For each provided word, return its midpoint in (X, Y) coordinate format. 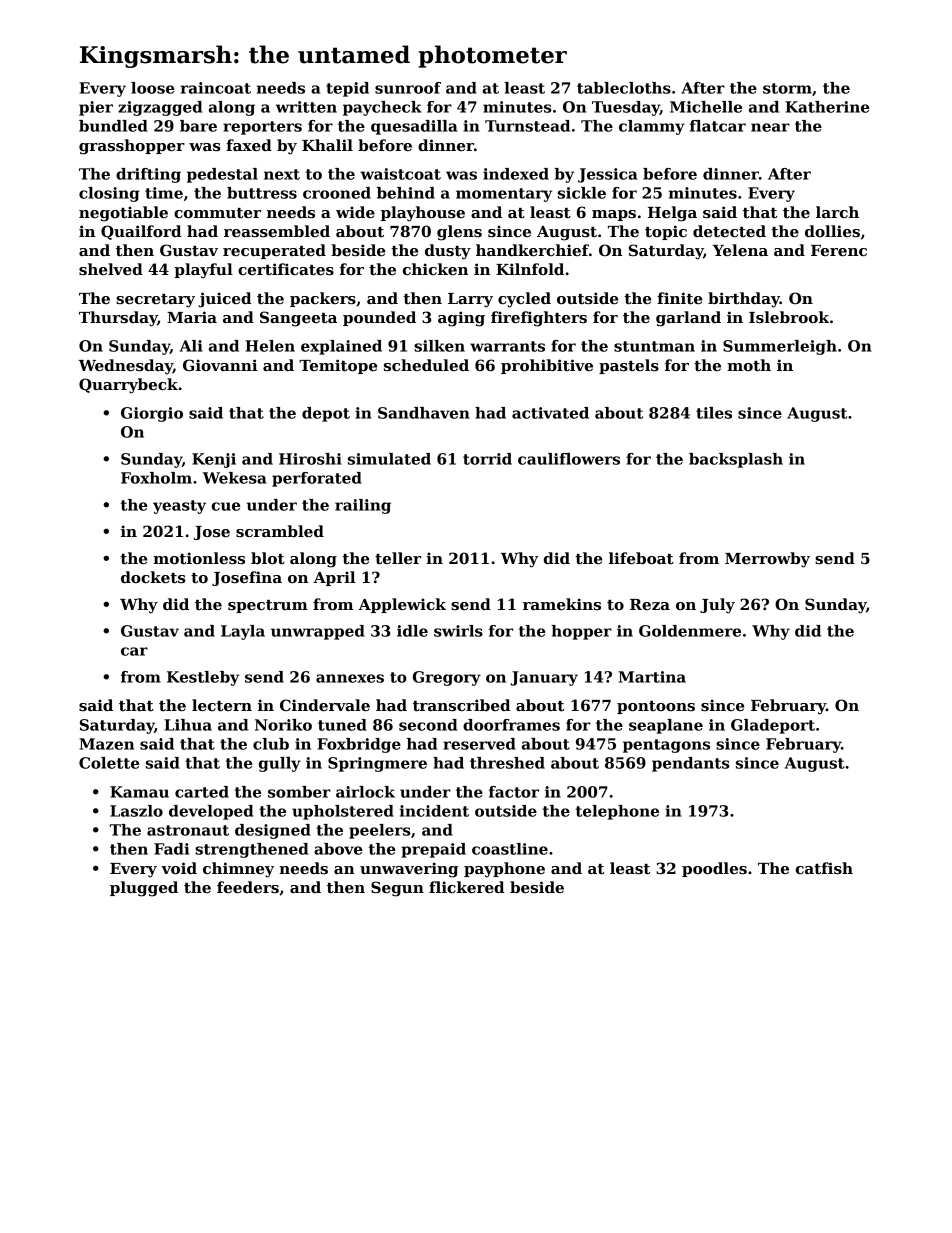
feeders (248, 887)
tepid (347, 89)
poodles (714, 869)
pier (96, 108)
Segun (397, 889)
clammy (652, 127)
